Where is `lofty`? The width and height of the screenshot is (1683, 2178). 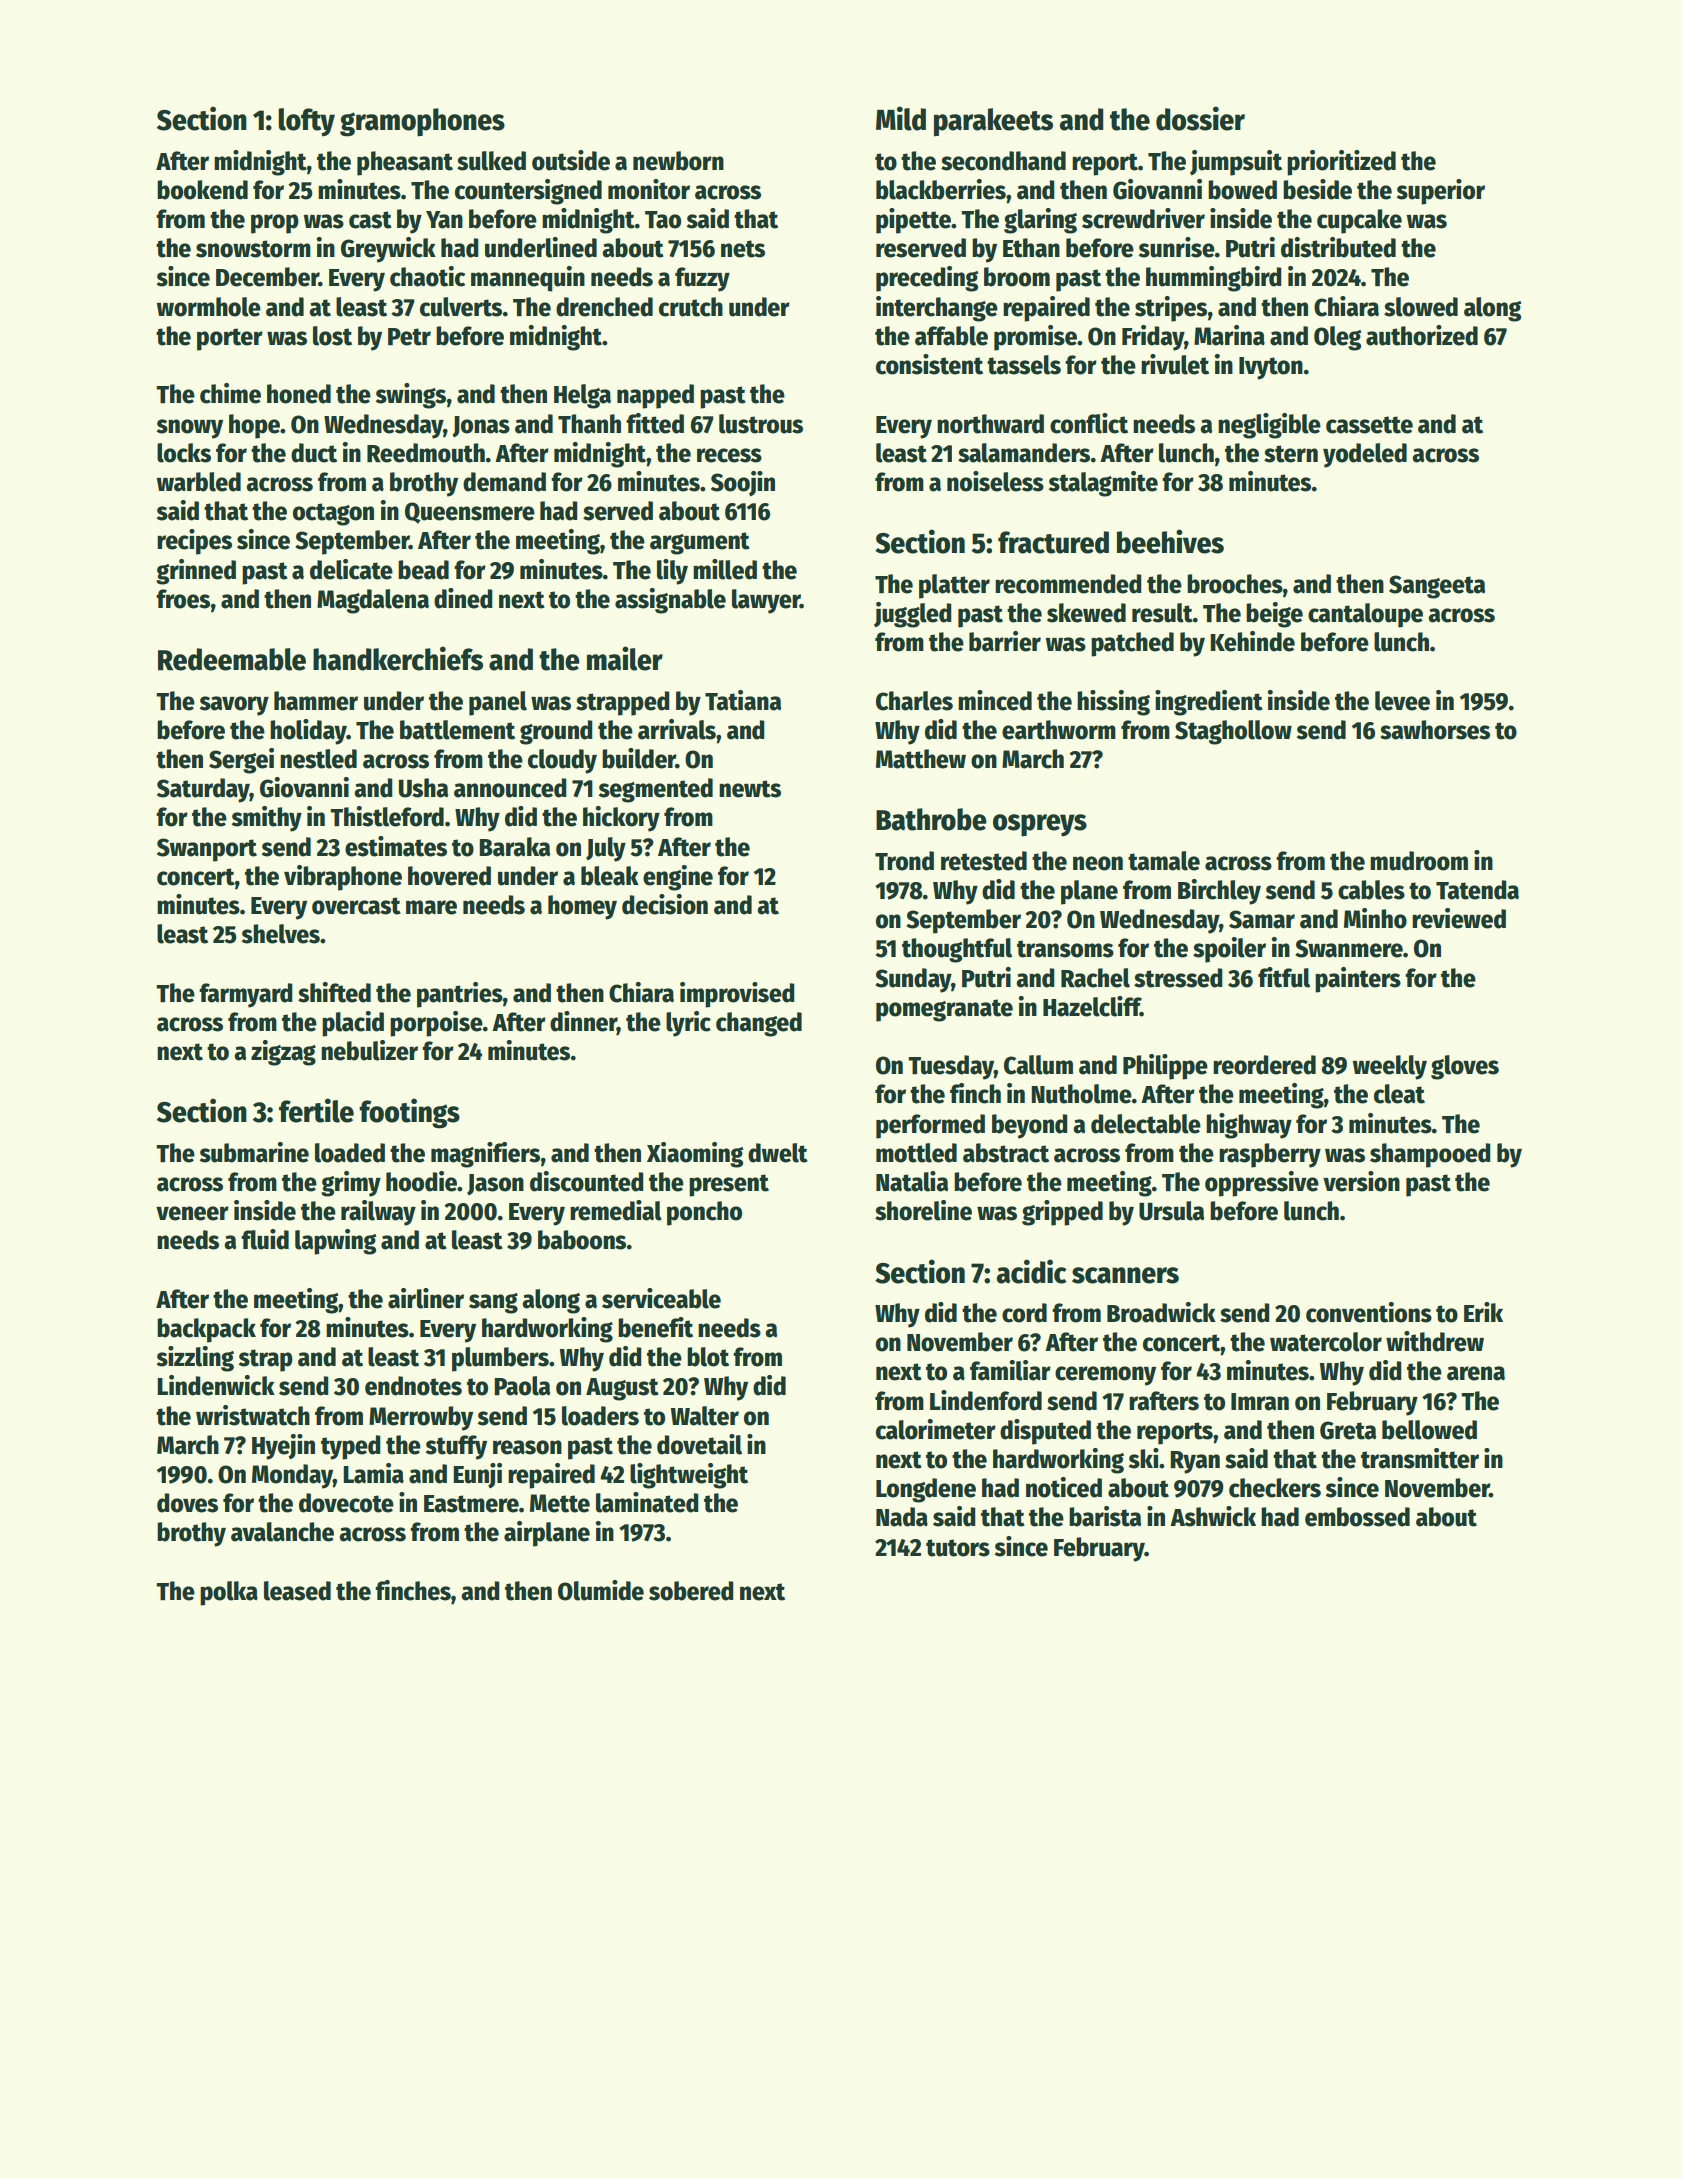 lofty is located at coordinates (306, 122).
